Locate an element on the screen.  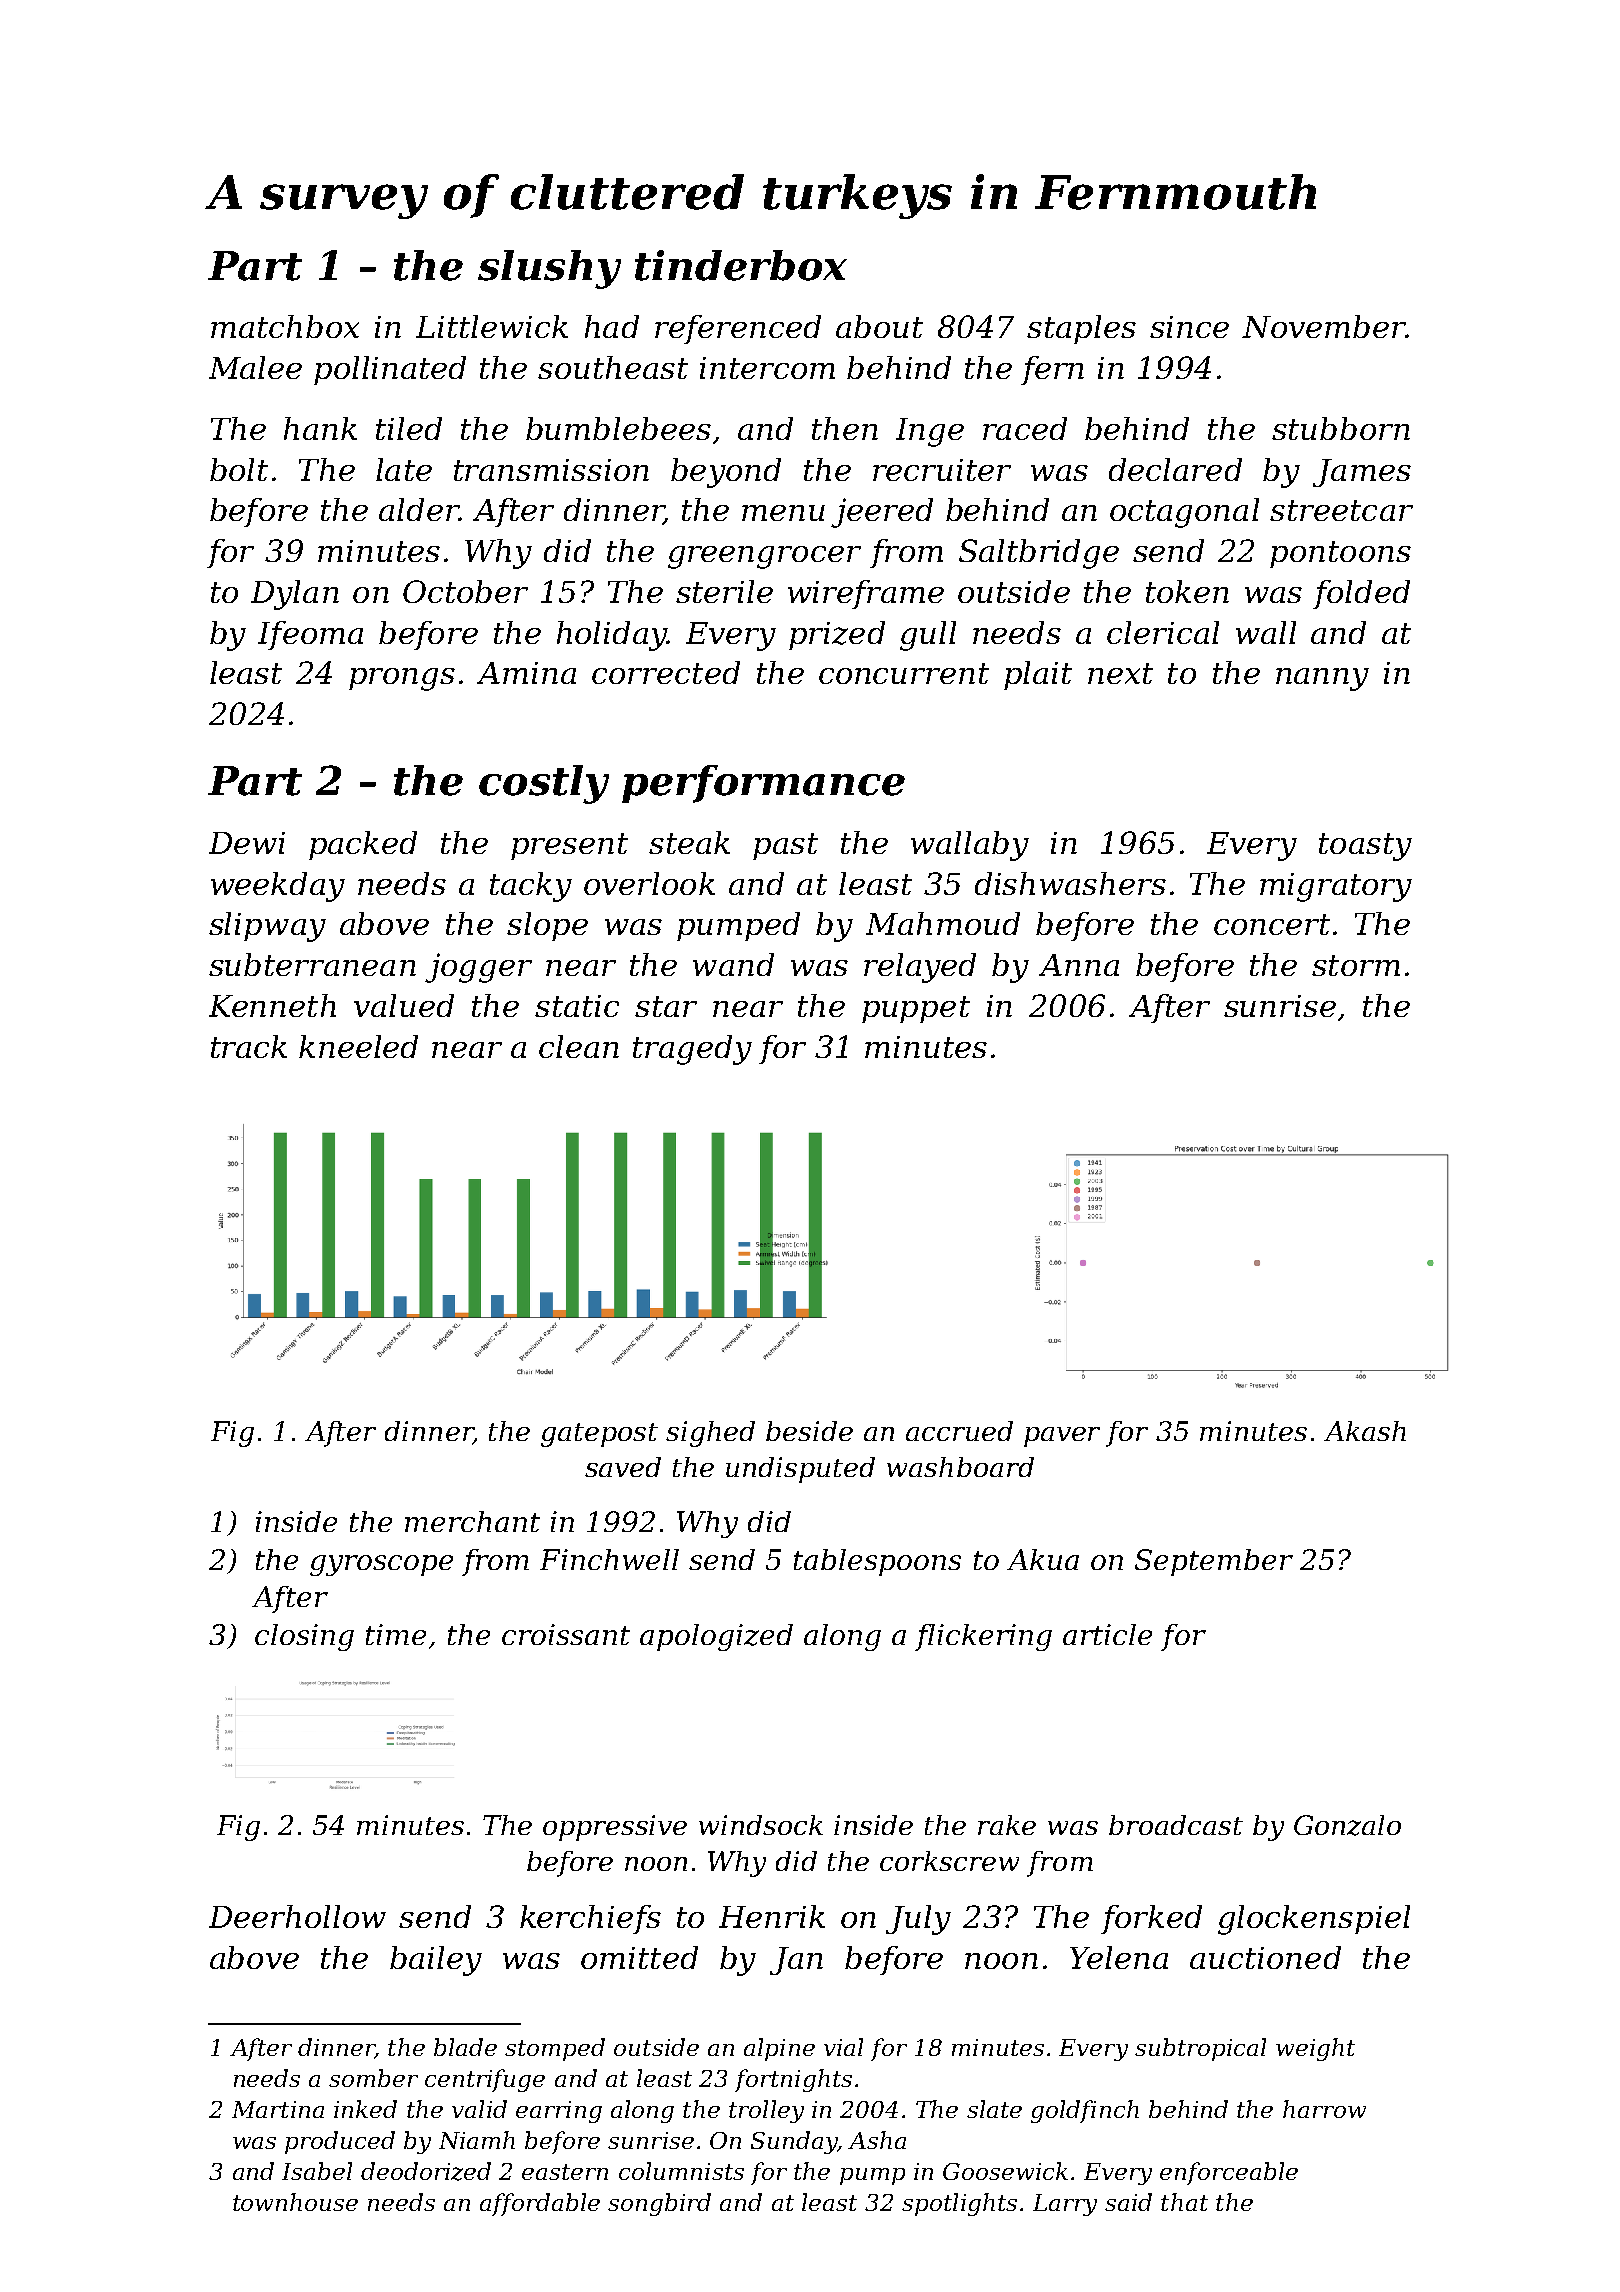
James is located at coordinates (1362, 473).
